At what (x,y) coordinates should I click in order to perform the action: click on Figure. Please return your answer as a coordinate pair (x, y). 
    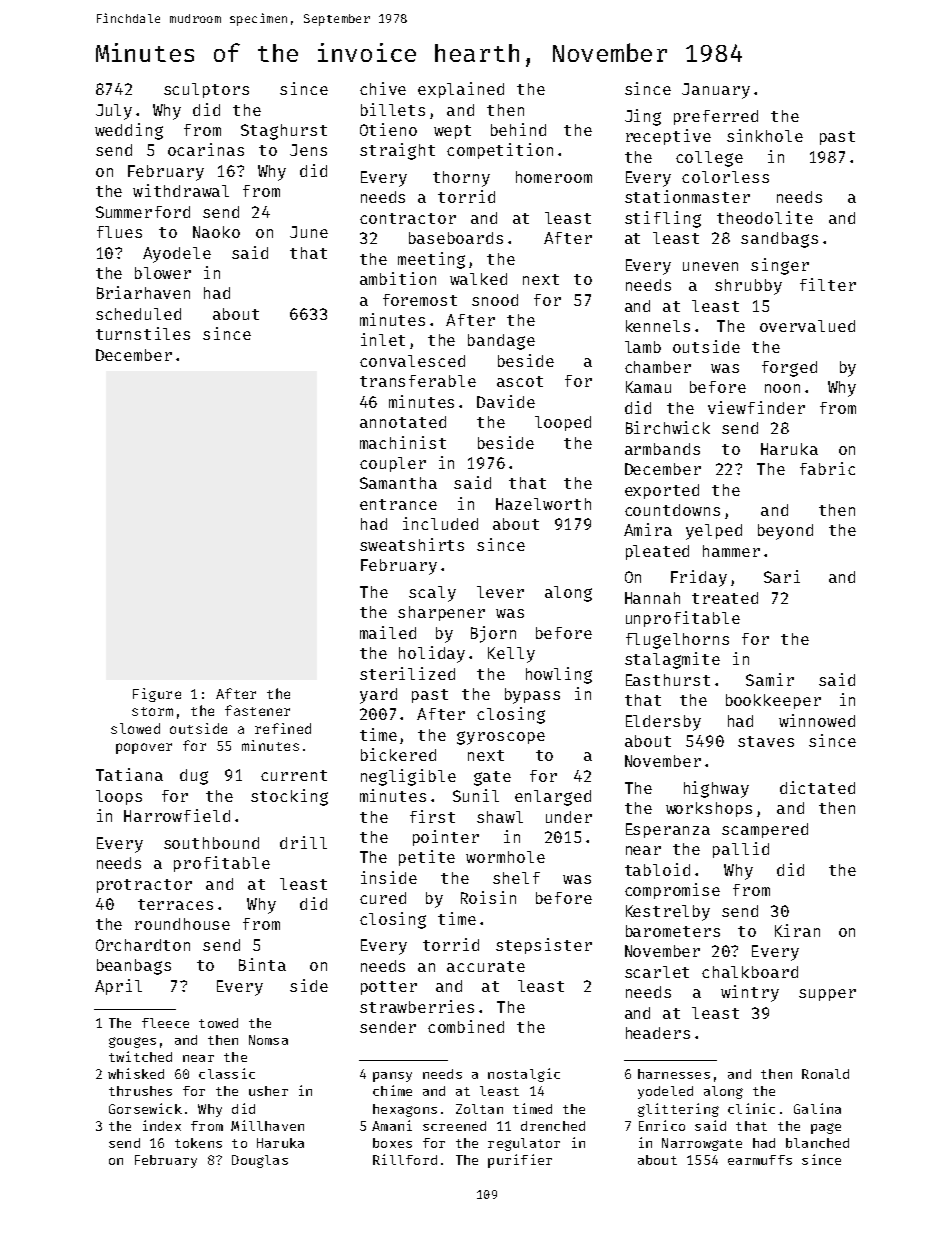
    Looking at the image, I should click on (157, 695).
